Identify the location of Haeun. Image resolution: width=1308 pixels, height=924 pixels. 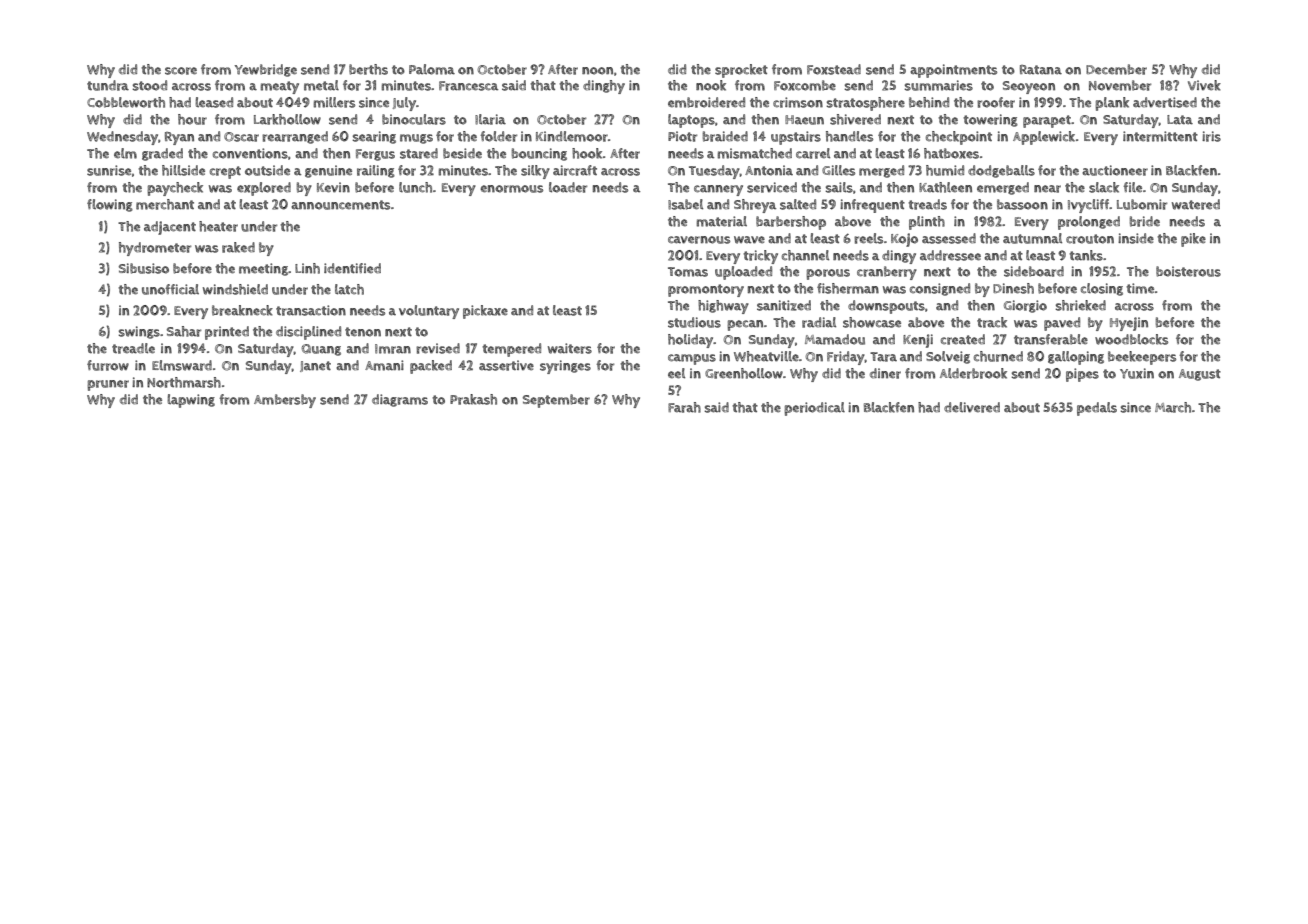
(804, 120).
